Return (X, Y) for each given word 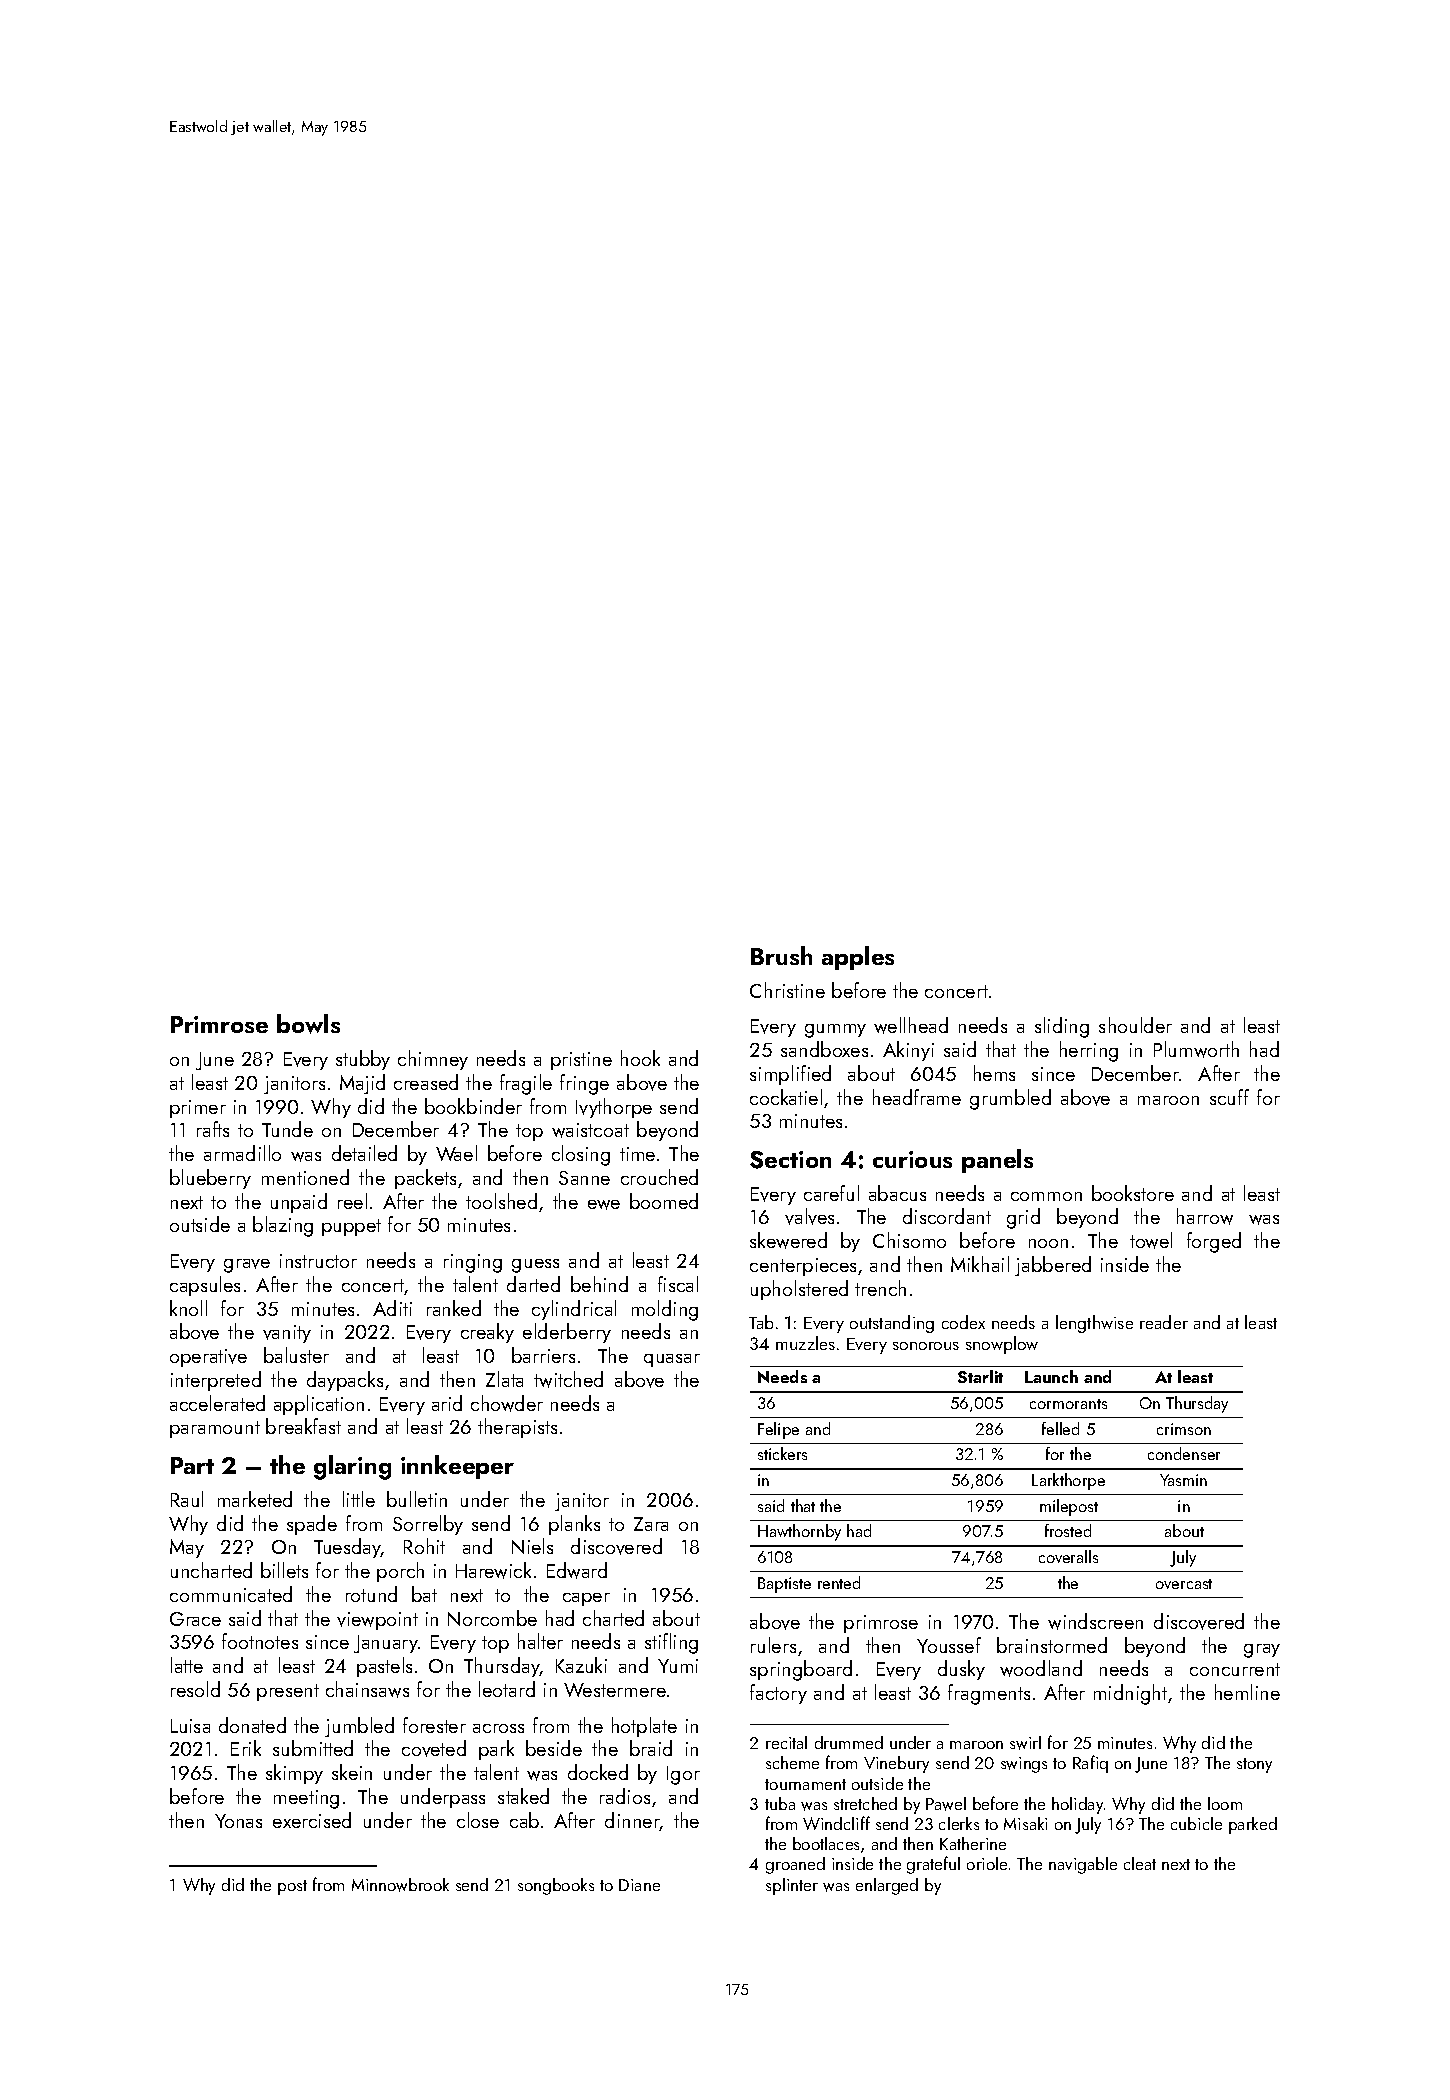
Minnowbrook (400, 1885)
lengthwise (1094, 1324)
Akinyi (908, 1051)
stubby (363, 1060)
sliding (1062, 1027)
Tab (761, 1322)
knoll (188, 1308)
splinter (792, 1886)
